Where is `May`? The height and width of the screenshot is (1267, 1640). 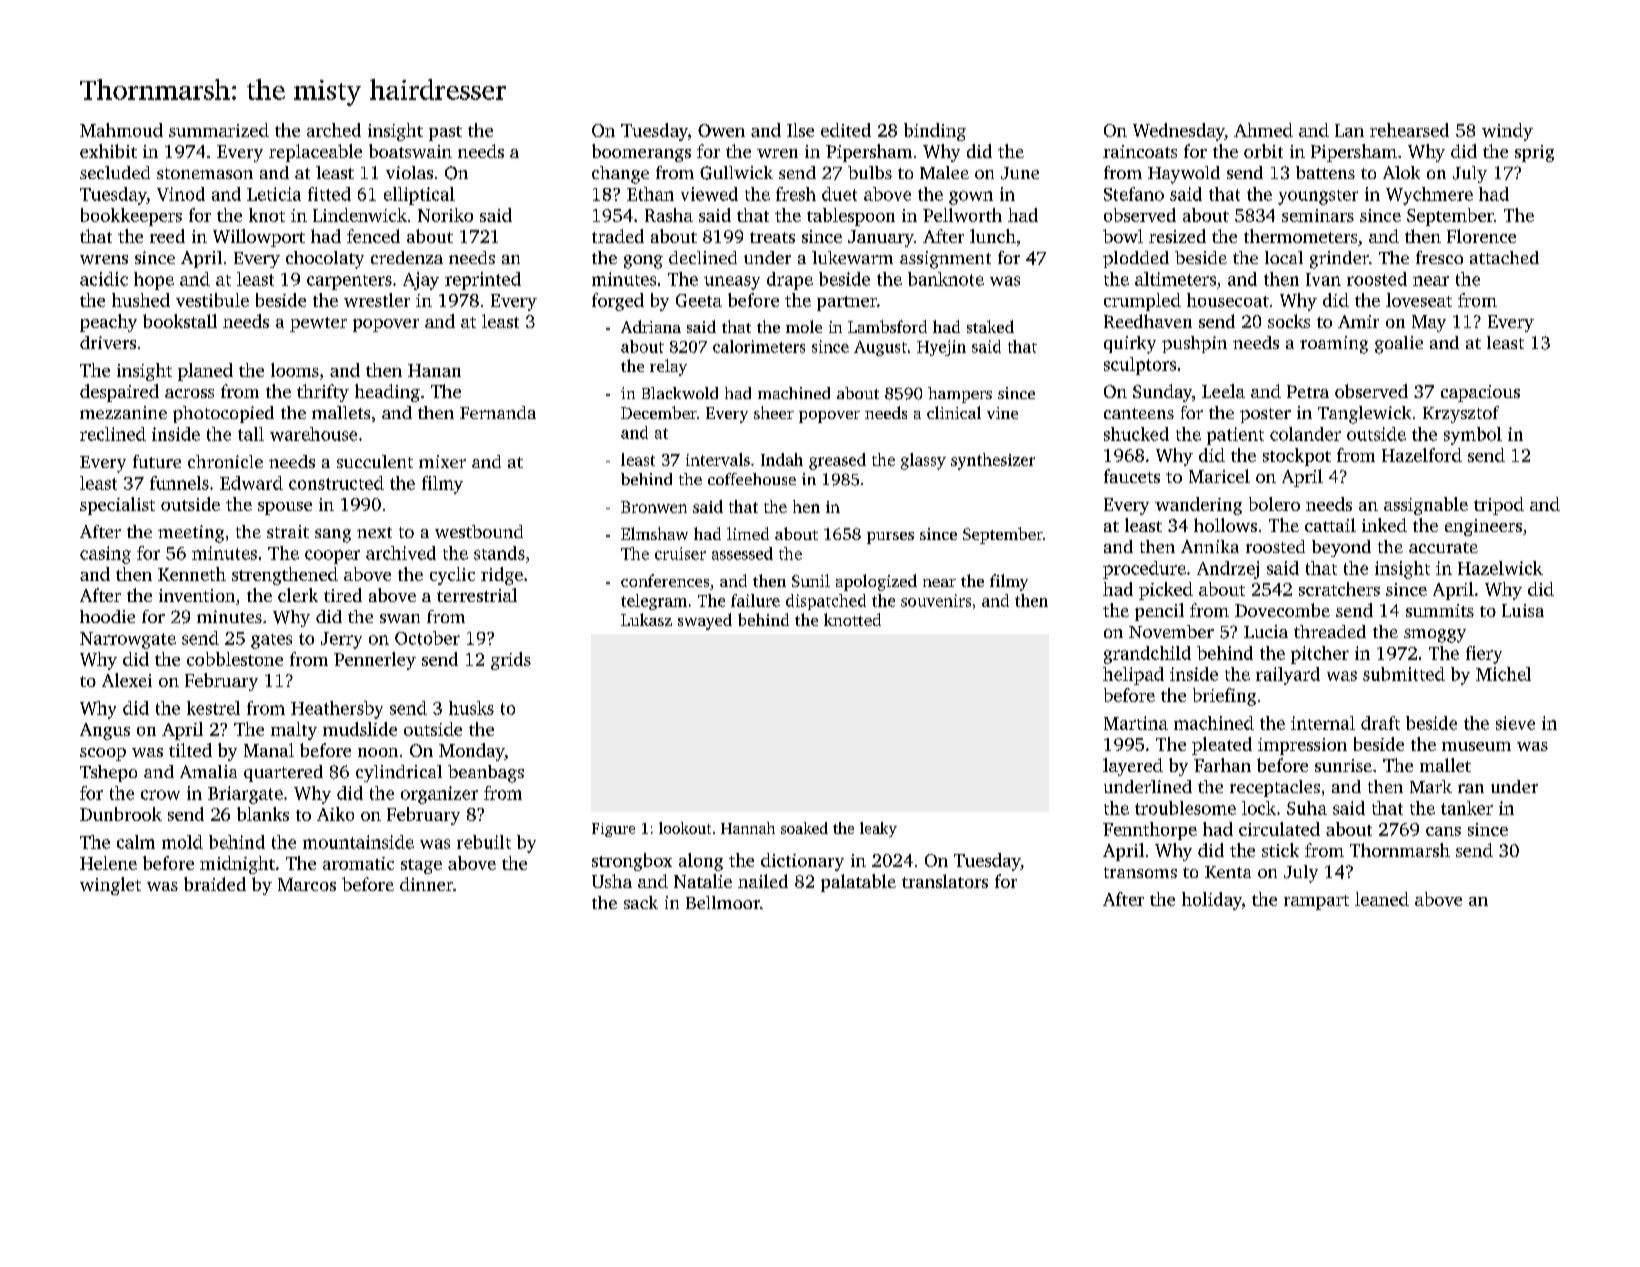 May is located at coordinates (1429, 323).
